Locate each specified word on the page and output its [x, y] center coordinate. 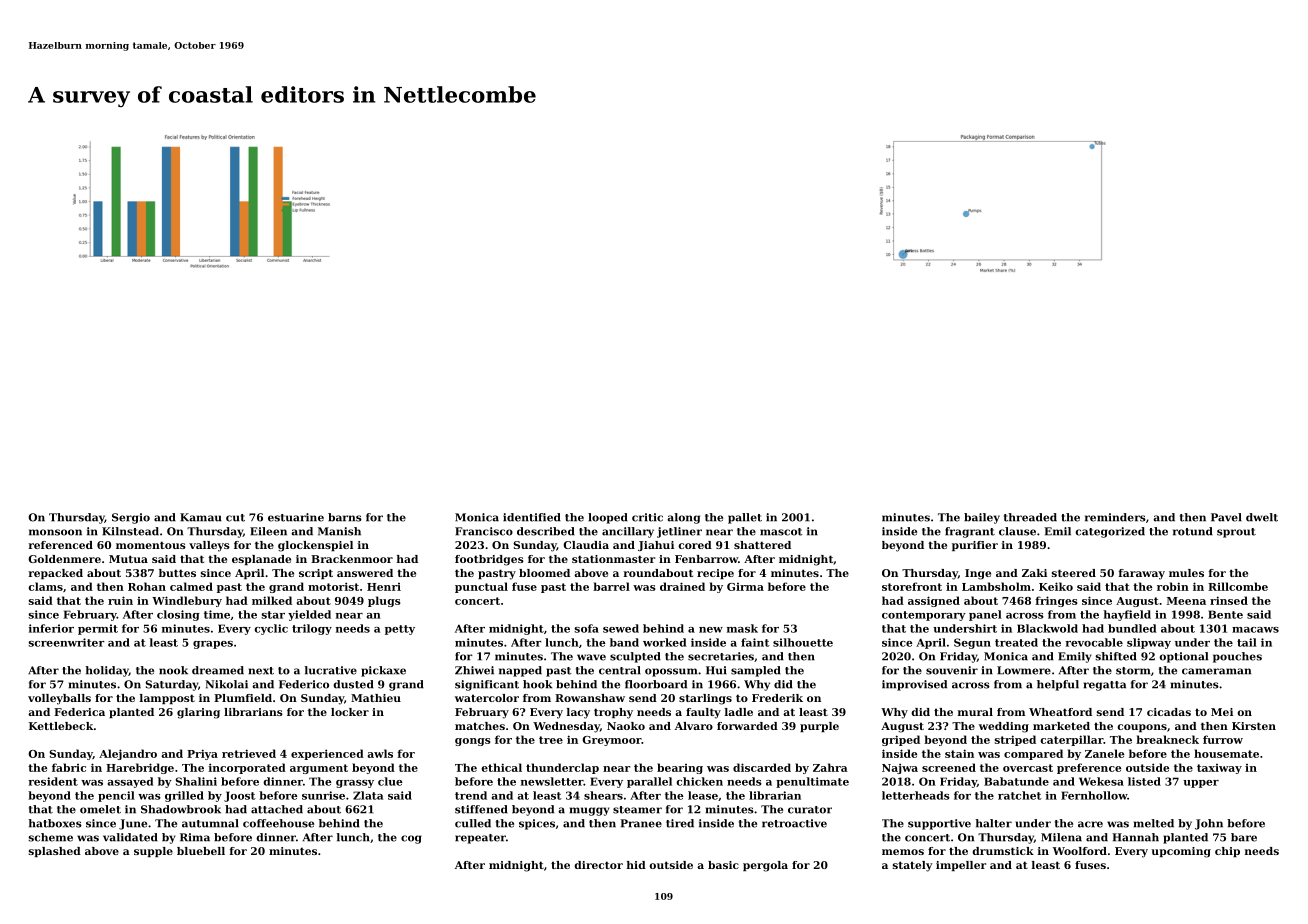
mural [975, 712]
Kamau [201, 517]
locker [350, 712]
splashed [55, 852]
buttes [177, 573]
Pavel [1226, 517]
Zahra [830, 767]
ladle [739, 712]
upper [1201, 784]
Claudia [586, 545]
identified [532, 517]
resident [53, 781]
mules [1186, 573]
